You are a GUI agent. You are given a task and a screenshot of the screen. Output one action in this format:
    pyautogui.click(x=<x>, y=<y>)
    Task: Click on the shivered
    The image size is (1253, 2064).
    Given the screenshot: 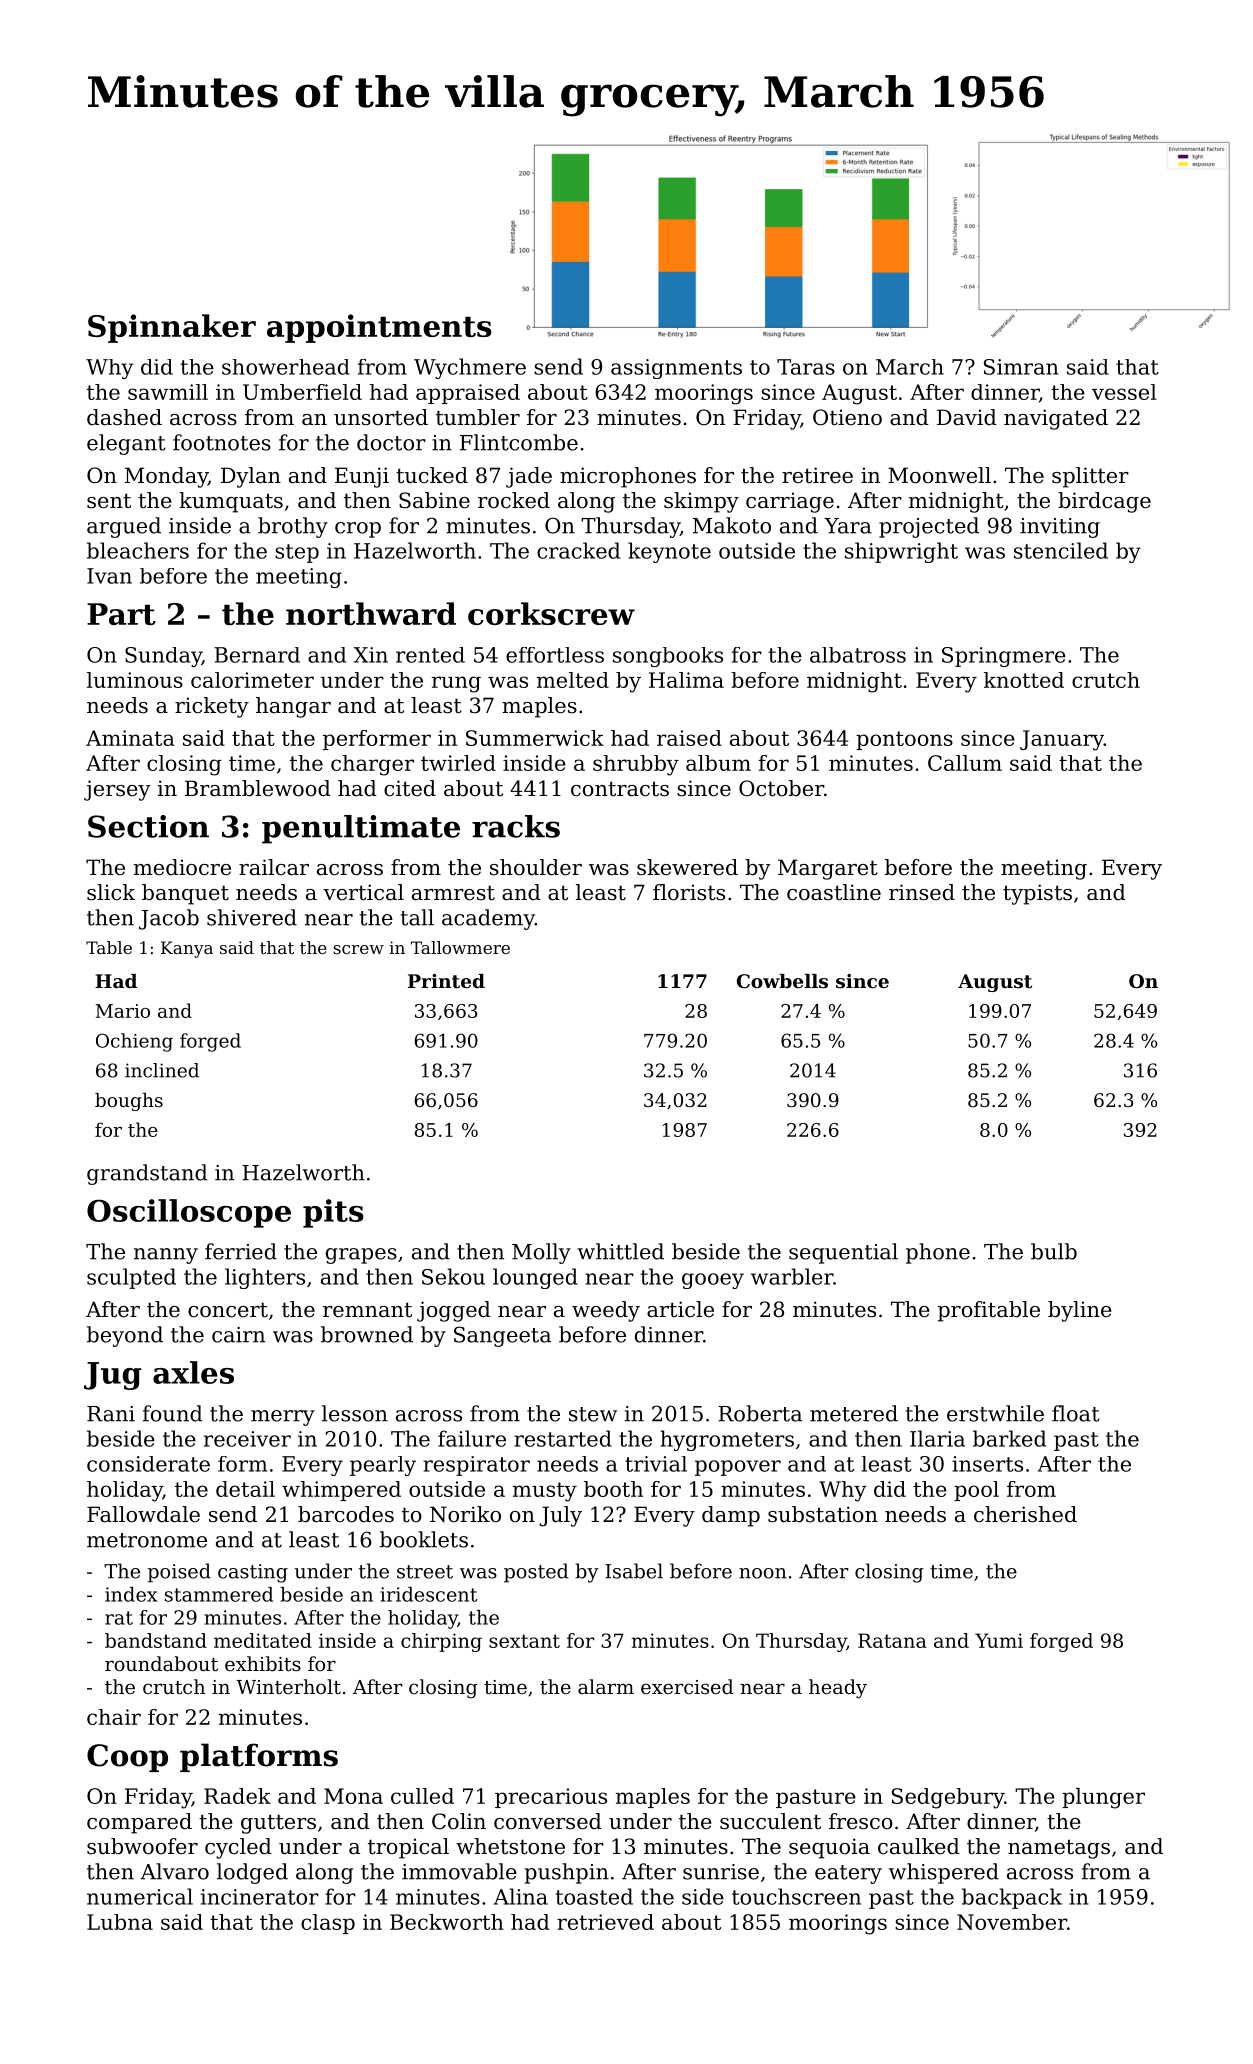 What is the action you would take?
    pyautogui.click(x=252, y=917)
